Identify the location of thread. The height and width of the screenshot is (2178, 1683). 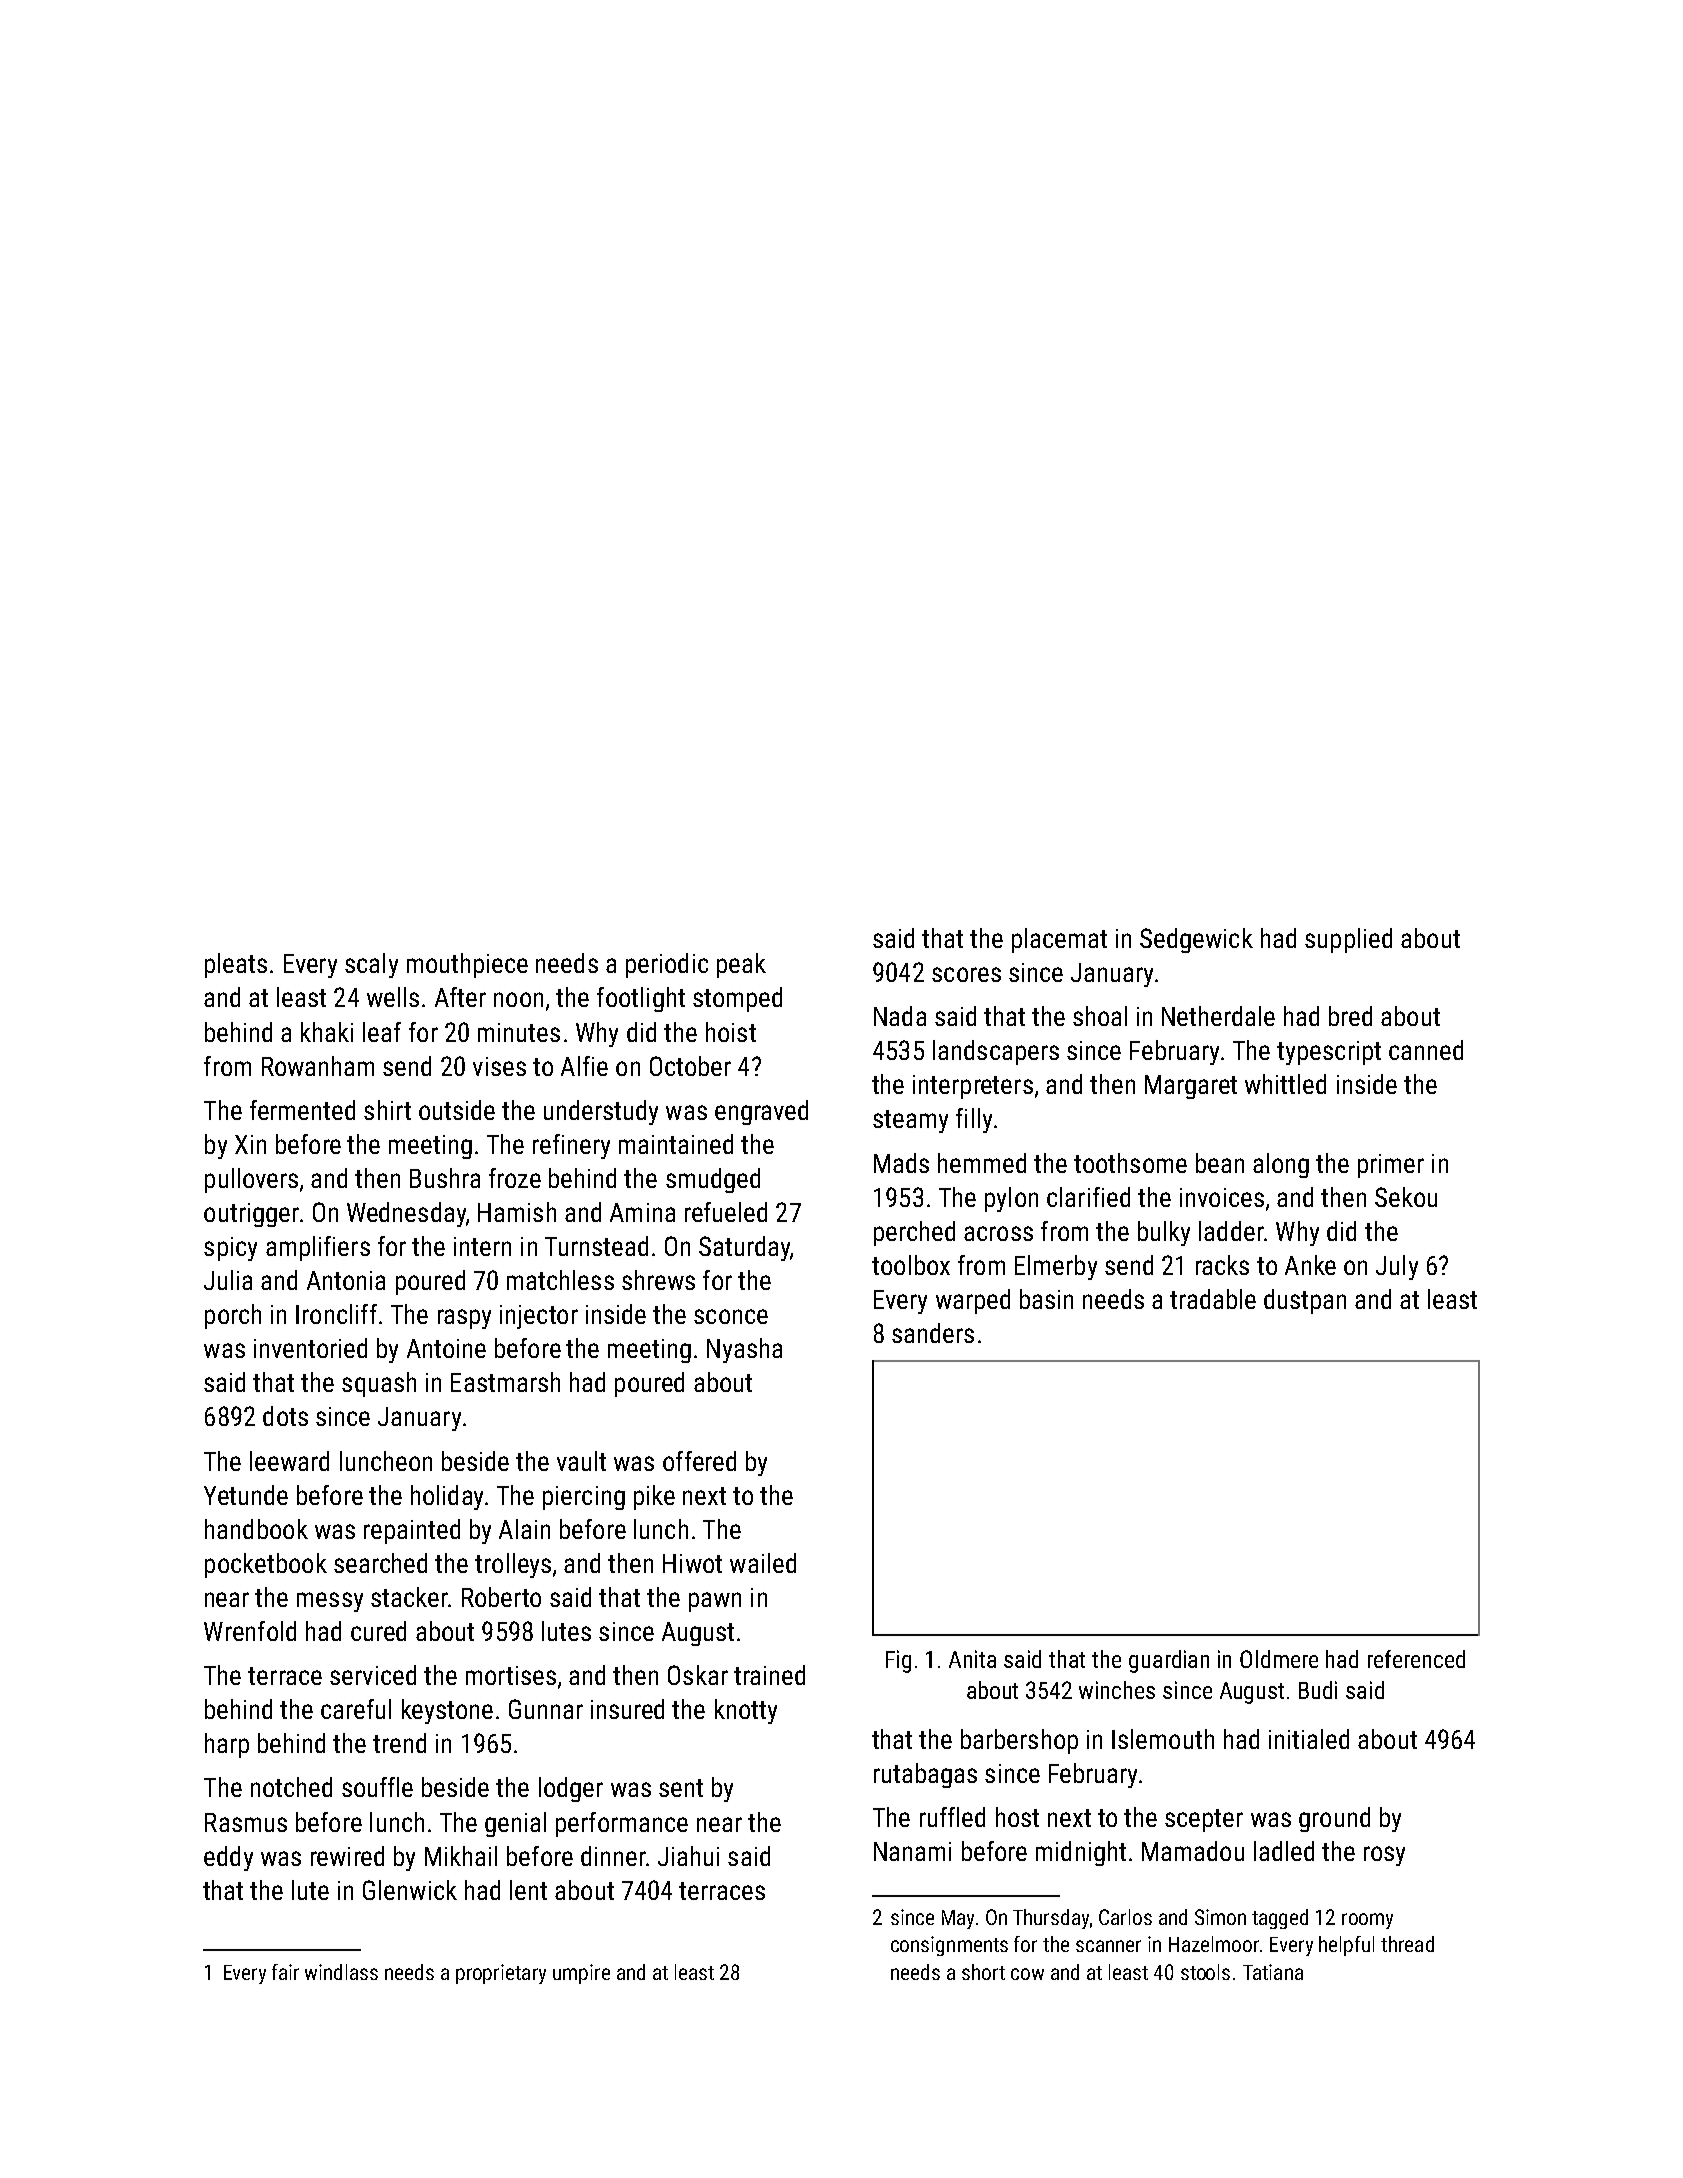
(1407, 1944).
